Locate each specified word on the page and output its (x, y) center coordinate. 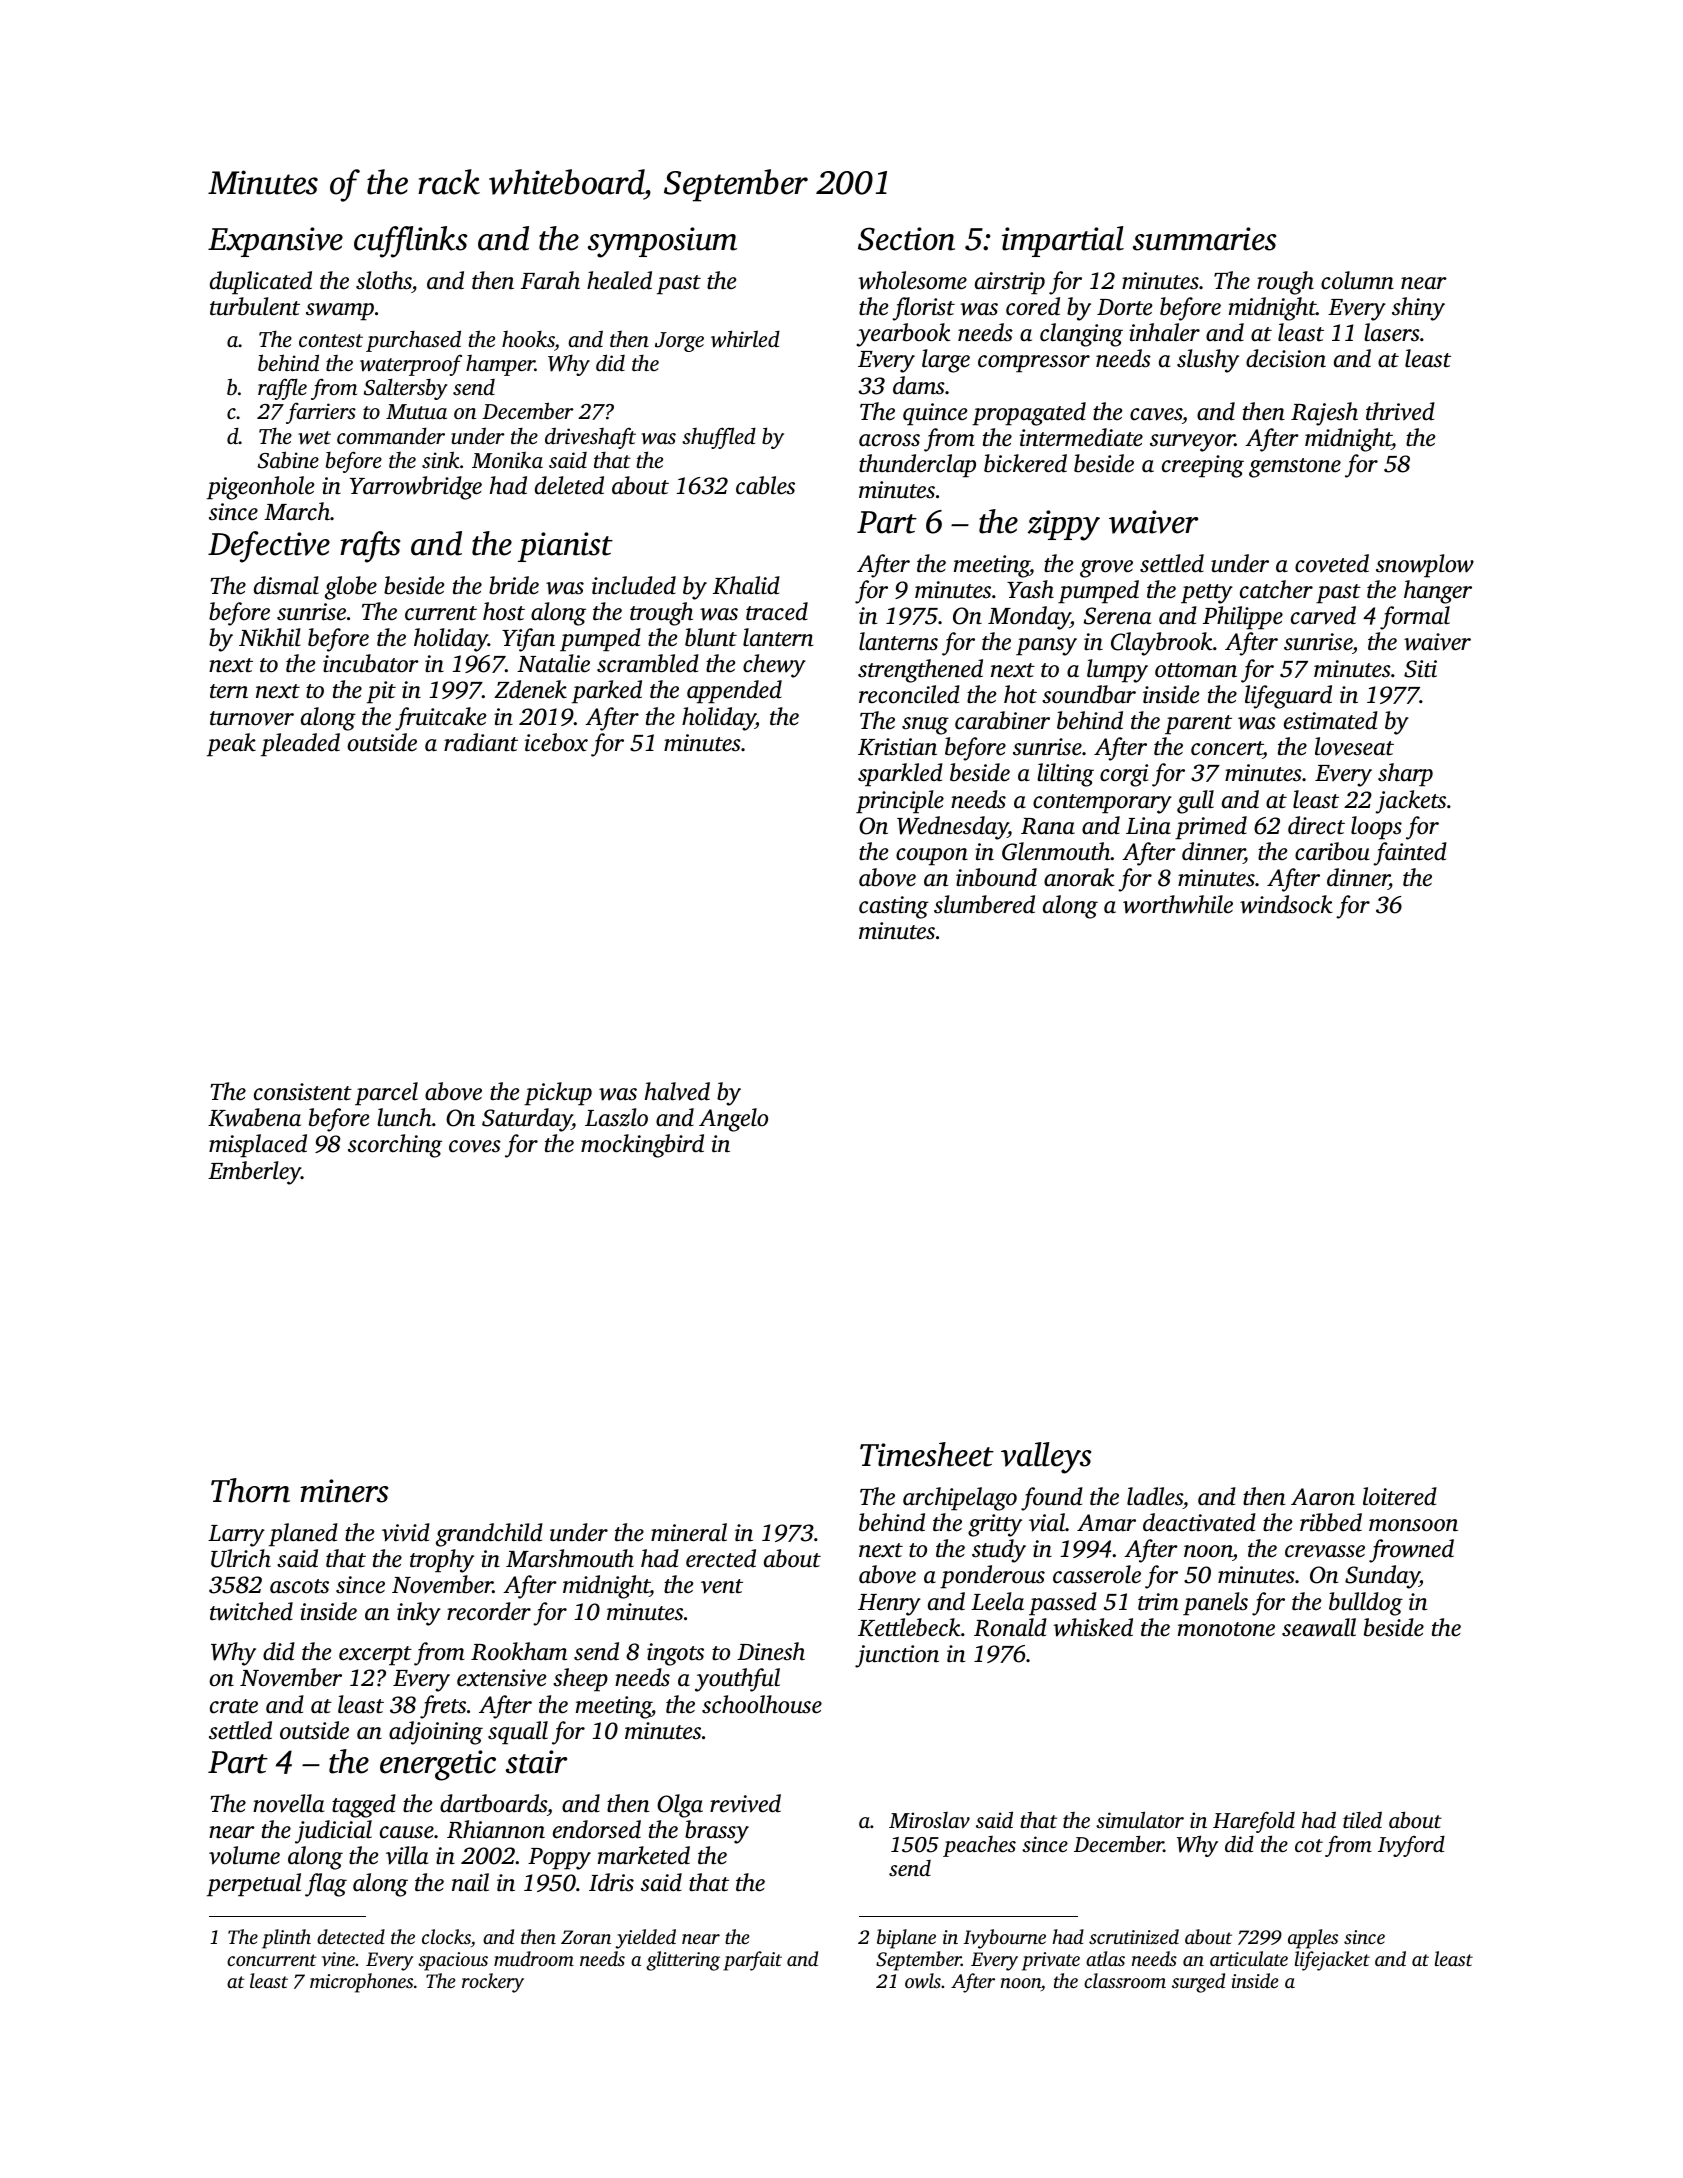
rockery (493, 1983)
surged (1198, 1983)
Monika (507, 460)
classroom (1125, 1980)
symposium (662, 242)
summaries (1204, 239)
